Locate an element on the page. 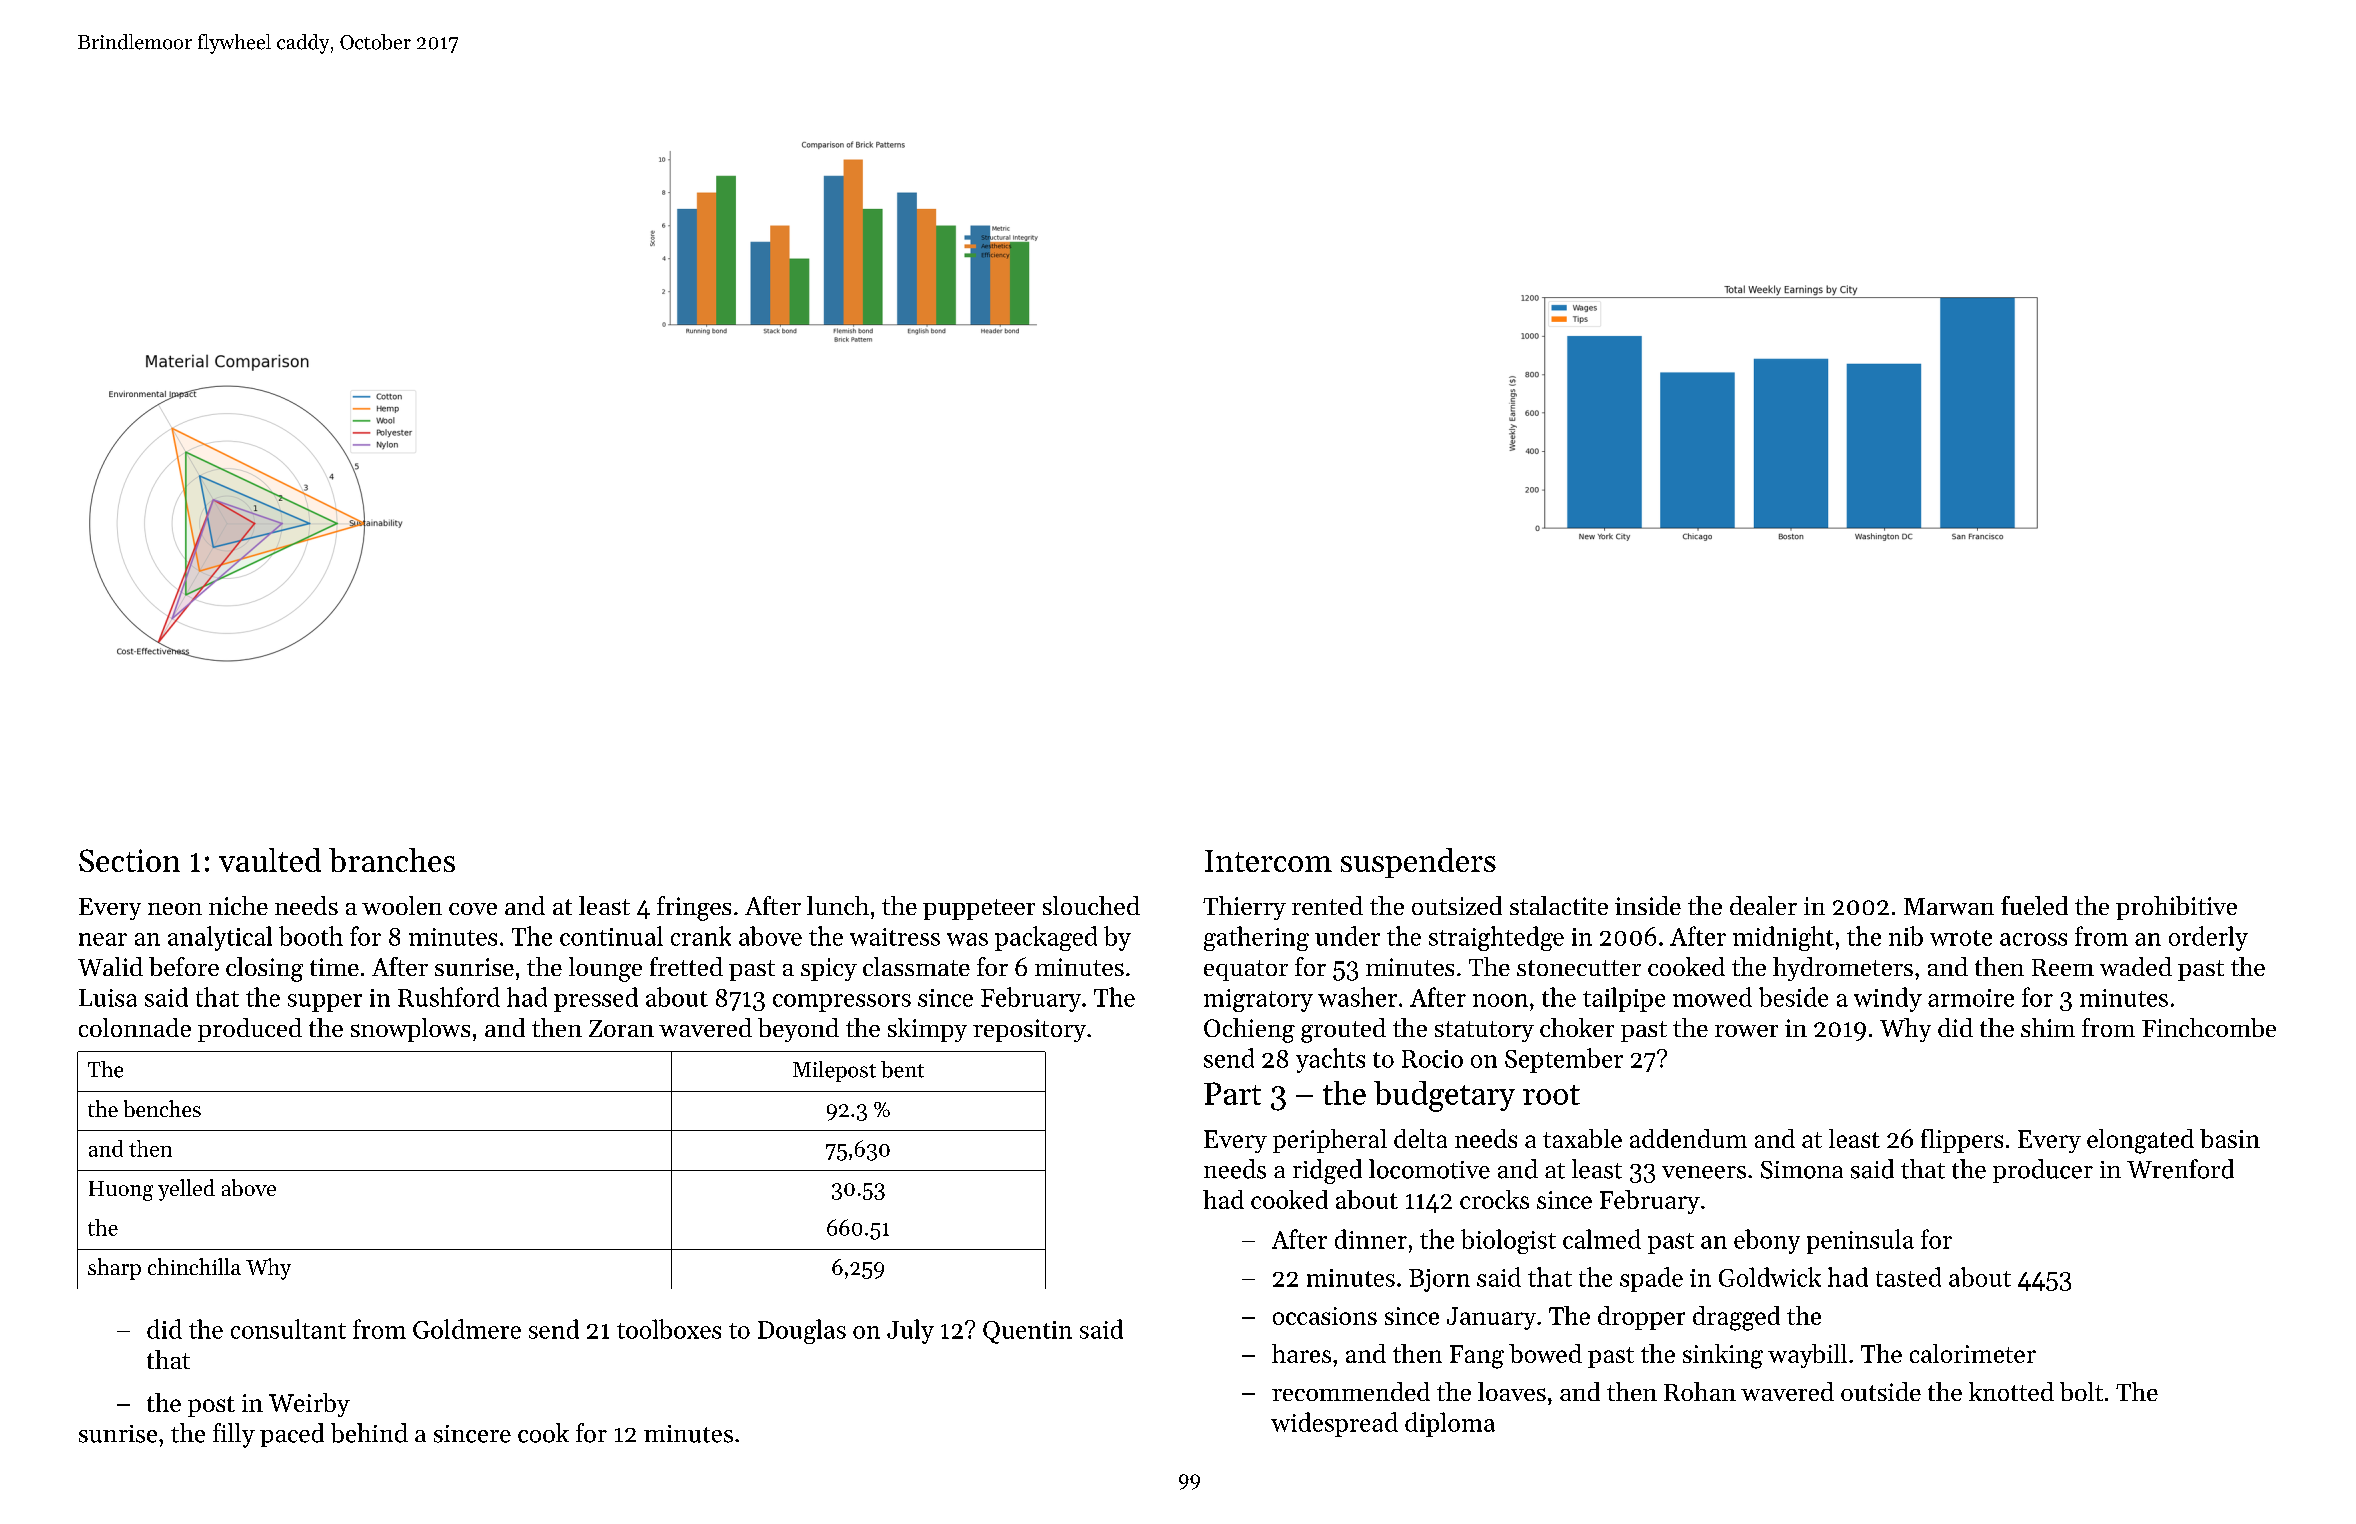 This document has height=1524, width=2356. Douglas is located at coordinates (802, 1331).
